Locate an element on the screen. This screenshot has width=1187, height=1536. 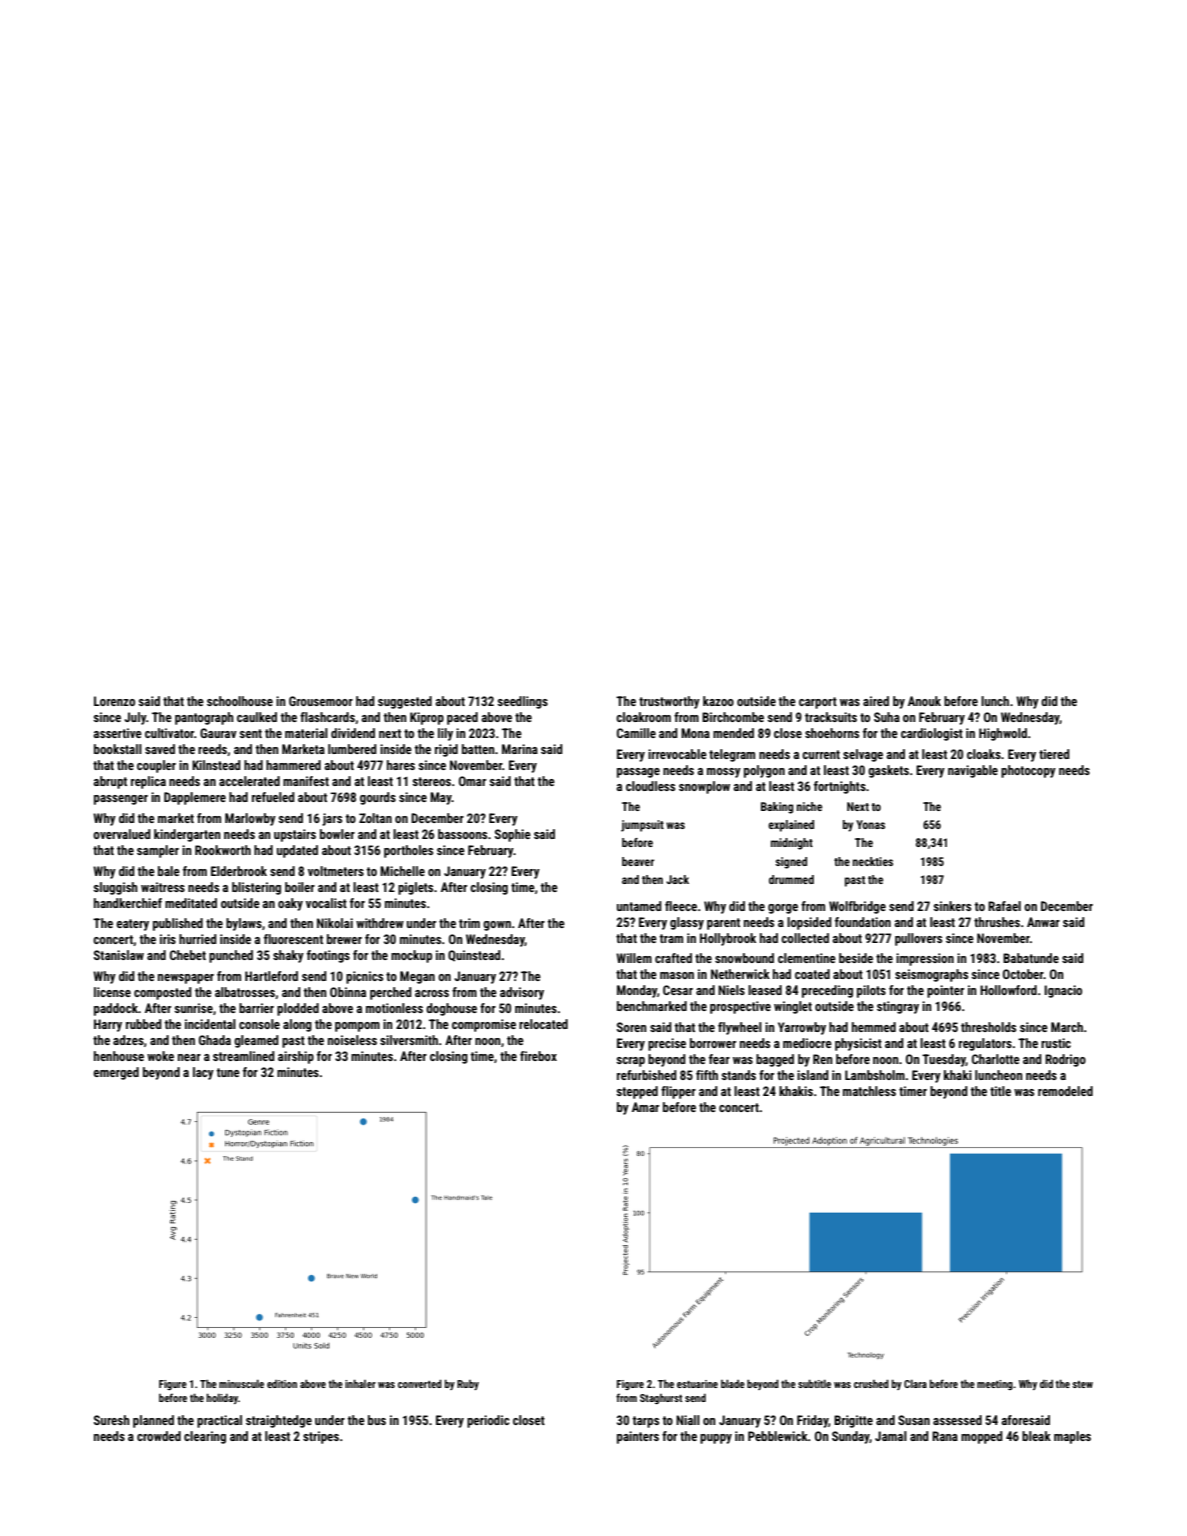
mockup is located at coordinates (411, 956).
